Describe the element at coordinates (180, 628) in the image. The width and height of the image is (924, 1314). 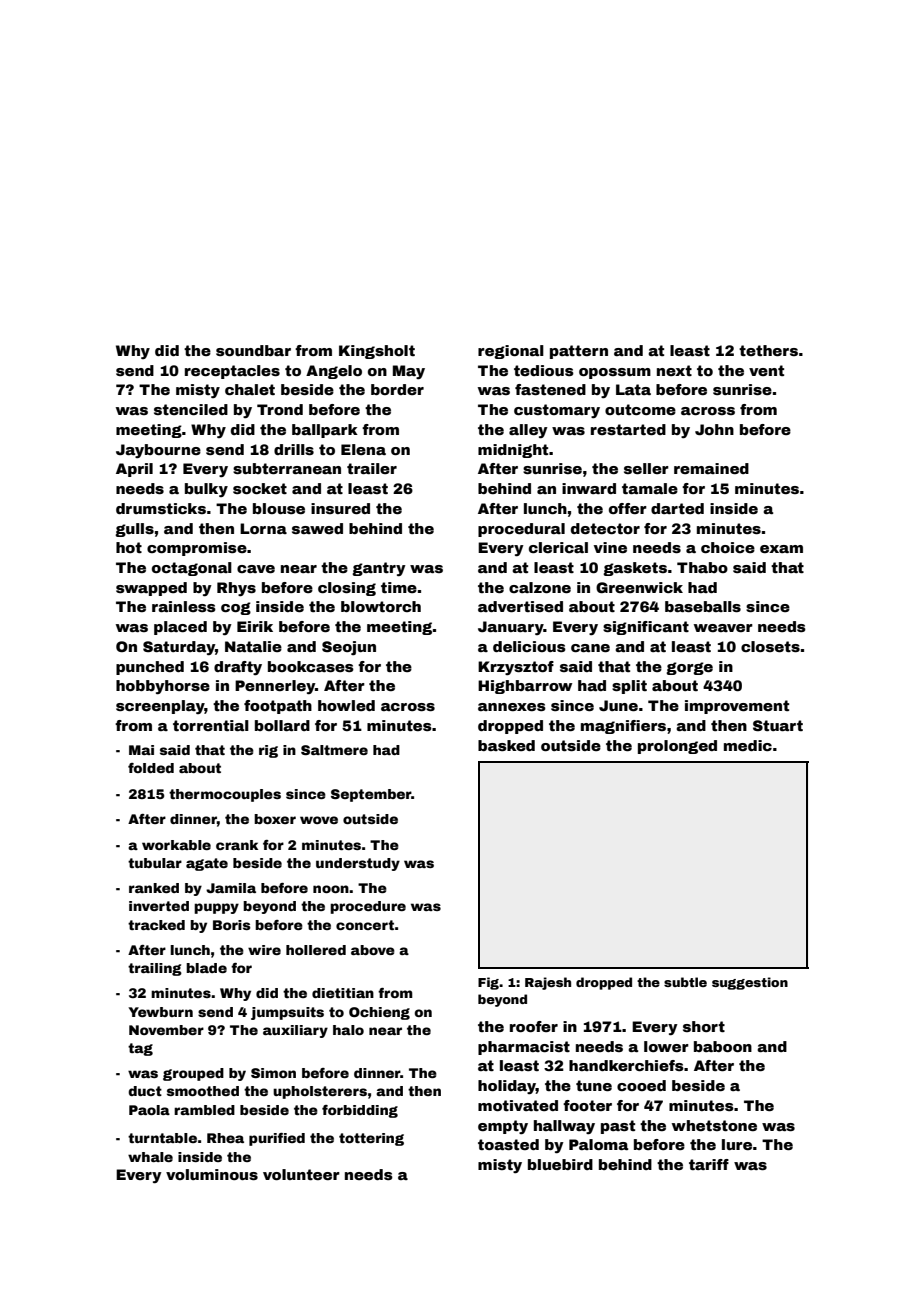
I see `placed` at that location.
